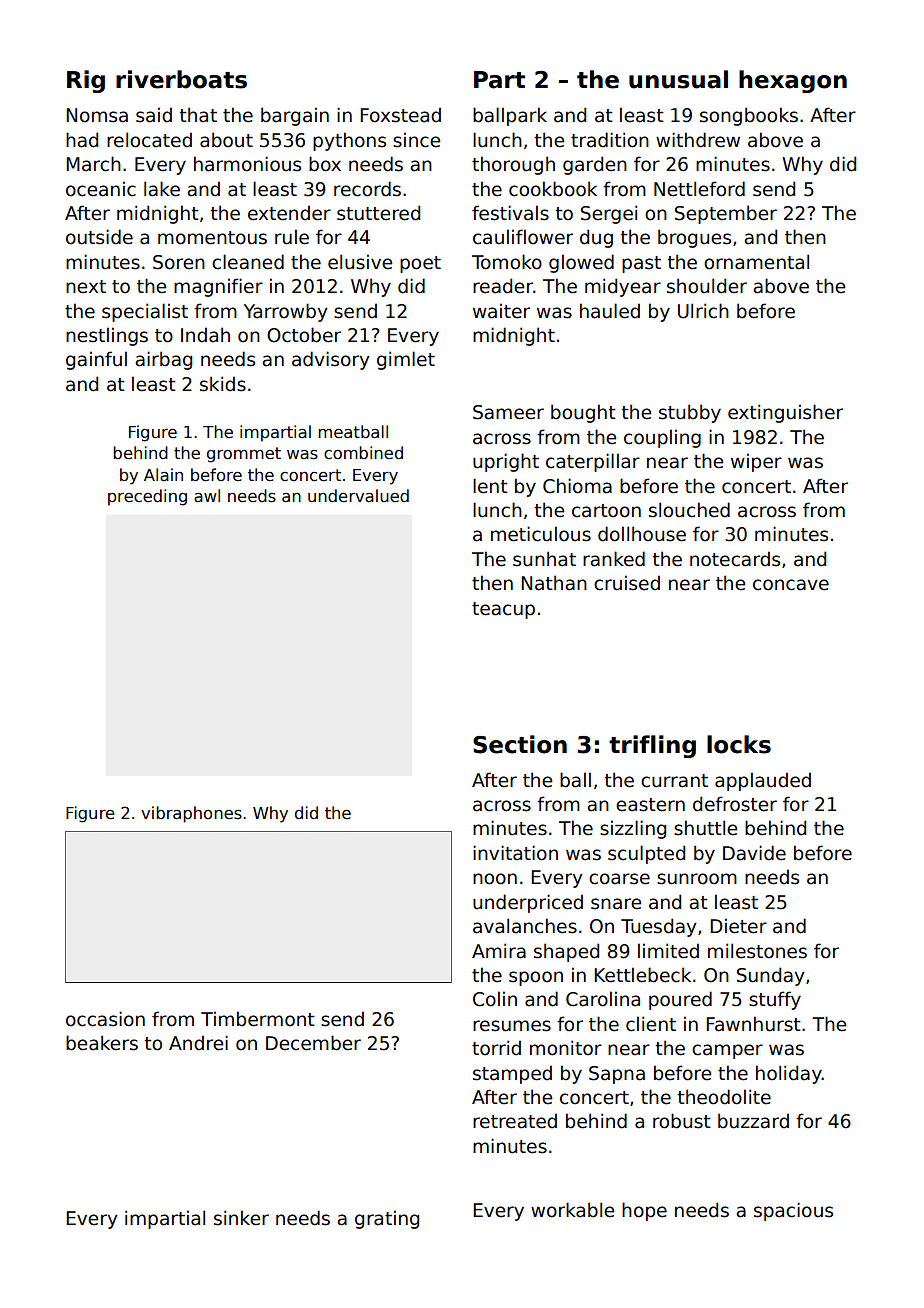 The width and height of the document is (924, 1308). What do you see at coordinates (793, 81) in the document?
I see `hexagon` at bounding box center [793, 81].
